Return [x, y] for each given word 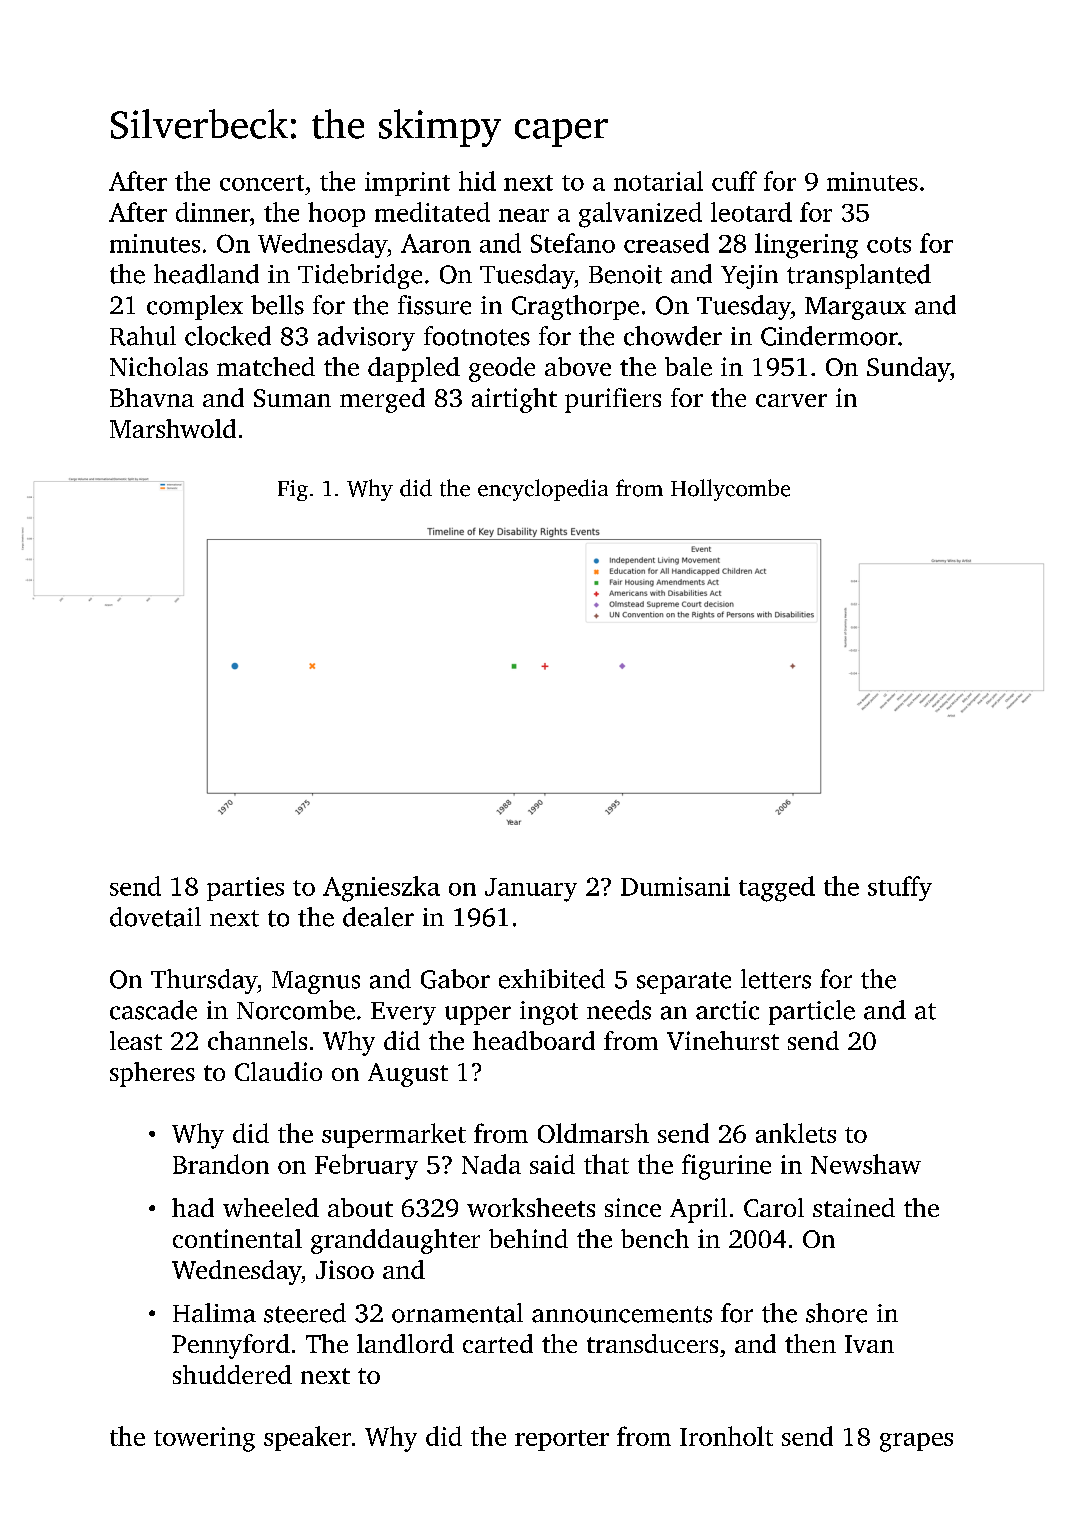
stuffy [900, 888]
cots [889, 245]
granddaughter [395, 1241]
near [524, 215]
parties [245, 889]
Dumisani [675, 886]
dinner [213, 212]
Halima [214, 1313]
